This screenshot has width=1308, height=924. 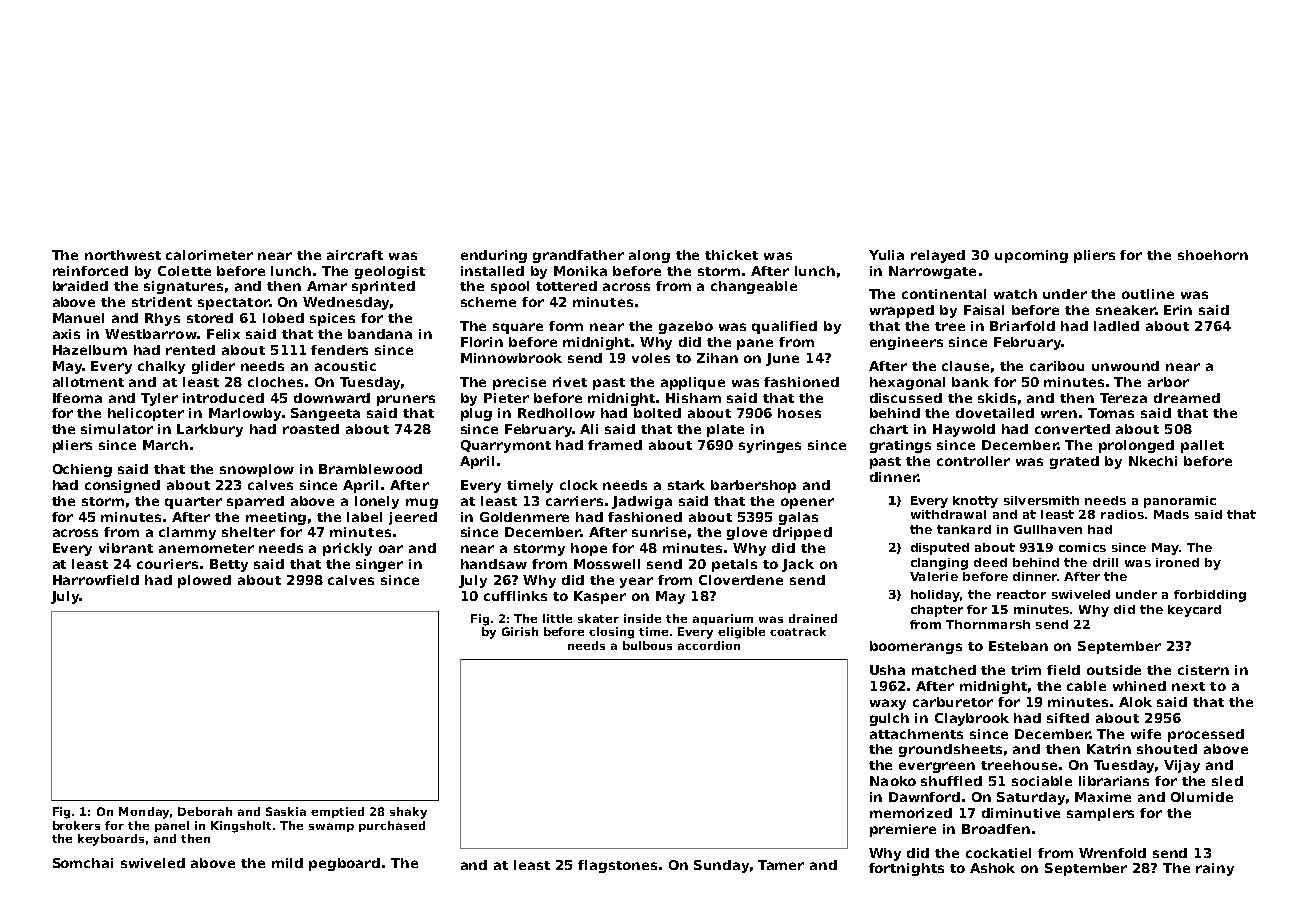 I want to click on bolted, so click(x=657, y=413).
